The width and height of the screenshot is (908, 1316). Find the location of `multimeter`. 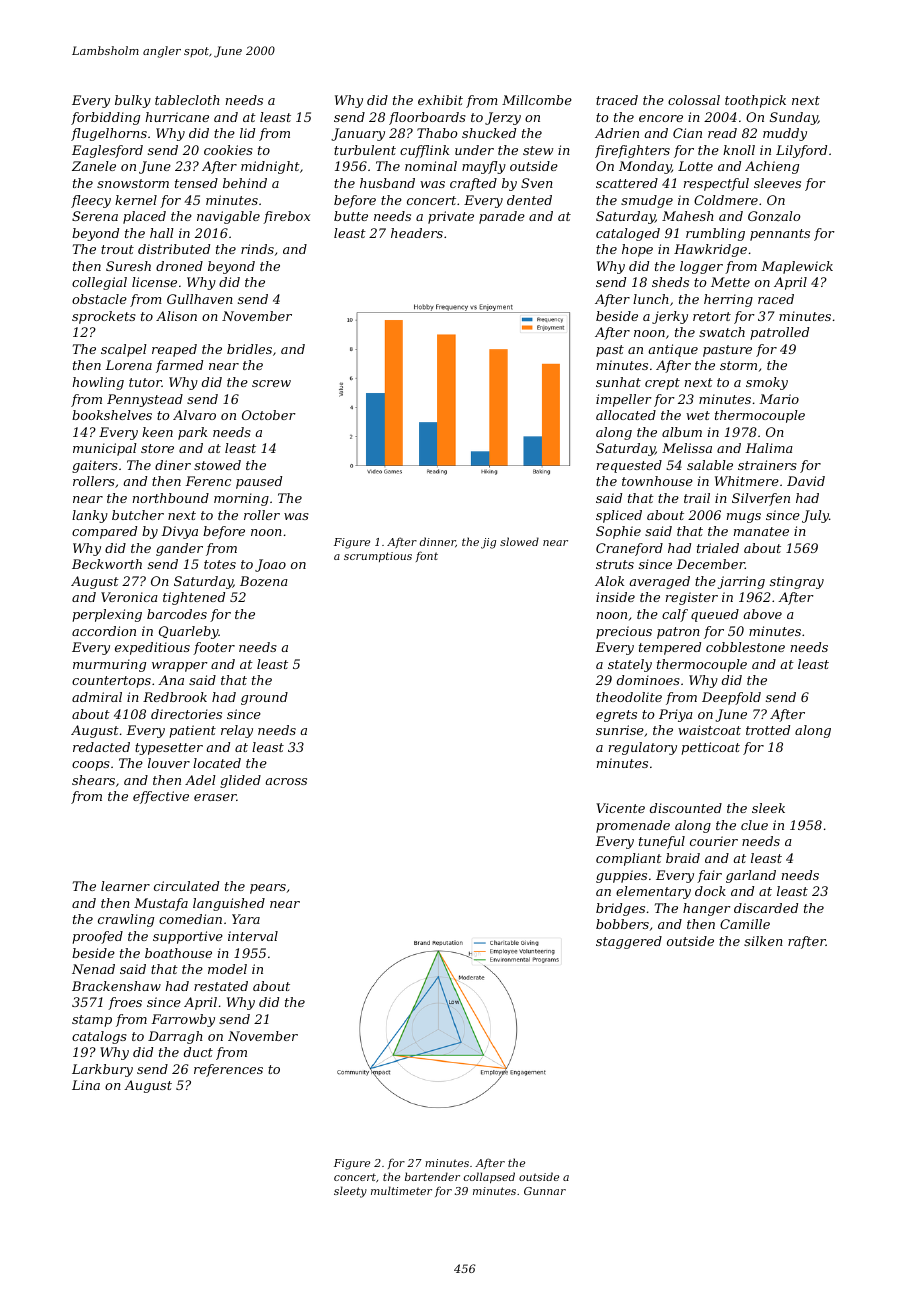

multimeter is located at coordinates (401, 1190).
